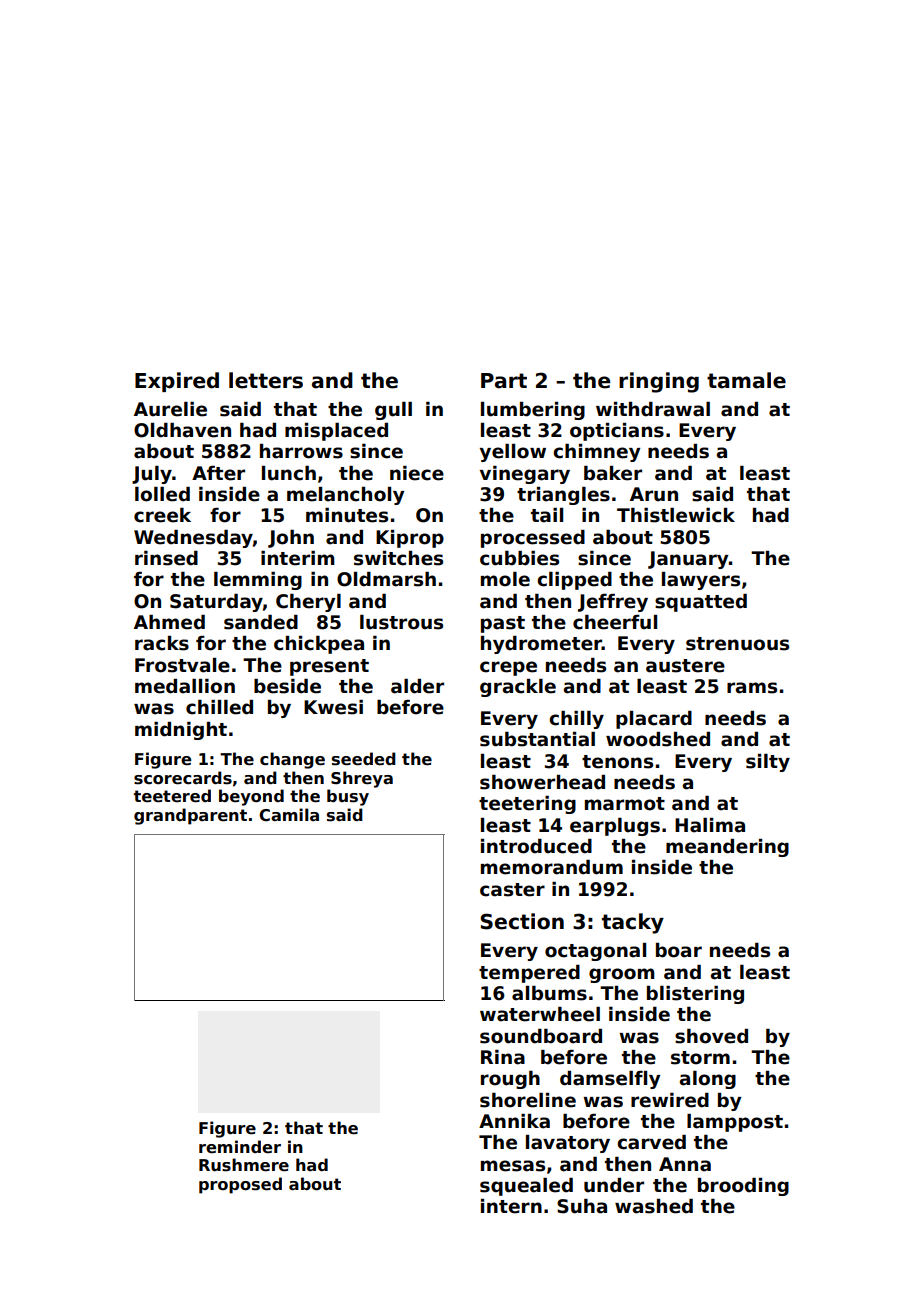 The width and height of the page is (924, 1314). I want to click on reminder, so click(240, 1147).
